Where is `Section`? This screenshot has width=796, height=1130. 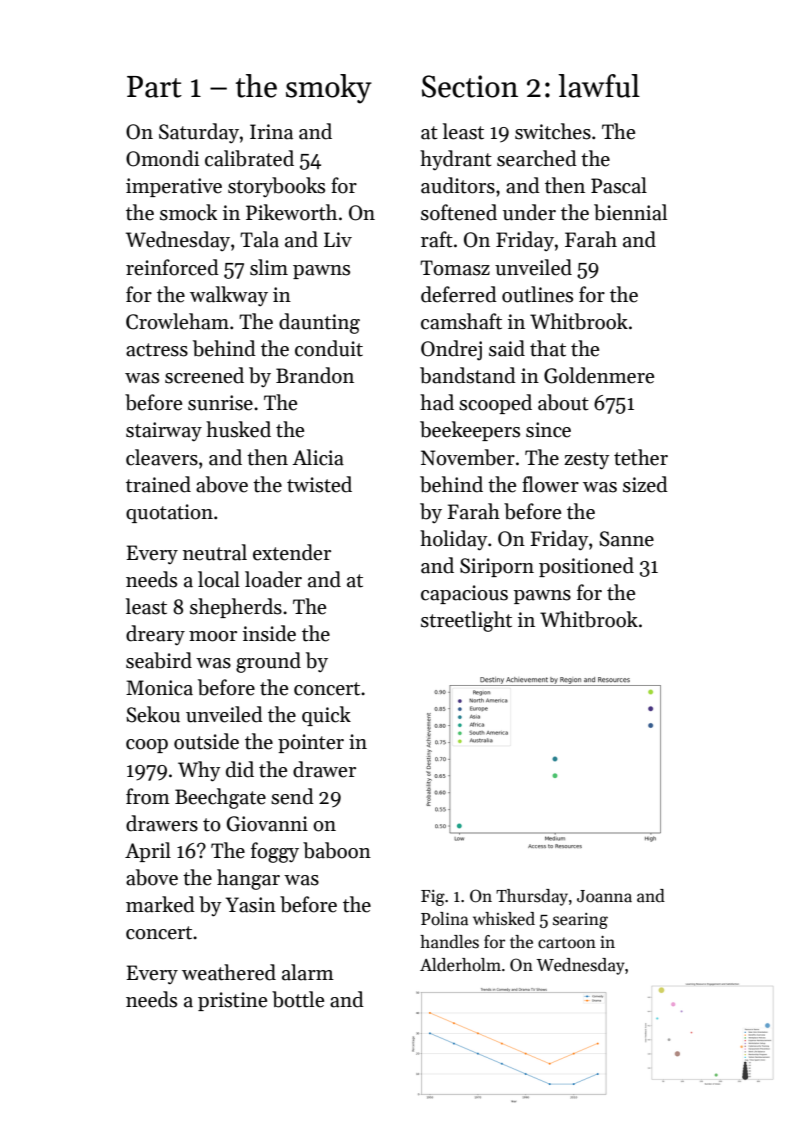
Section is located at coordinates (470, 86).
